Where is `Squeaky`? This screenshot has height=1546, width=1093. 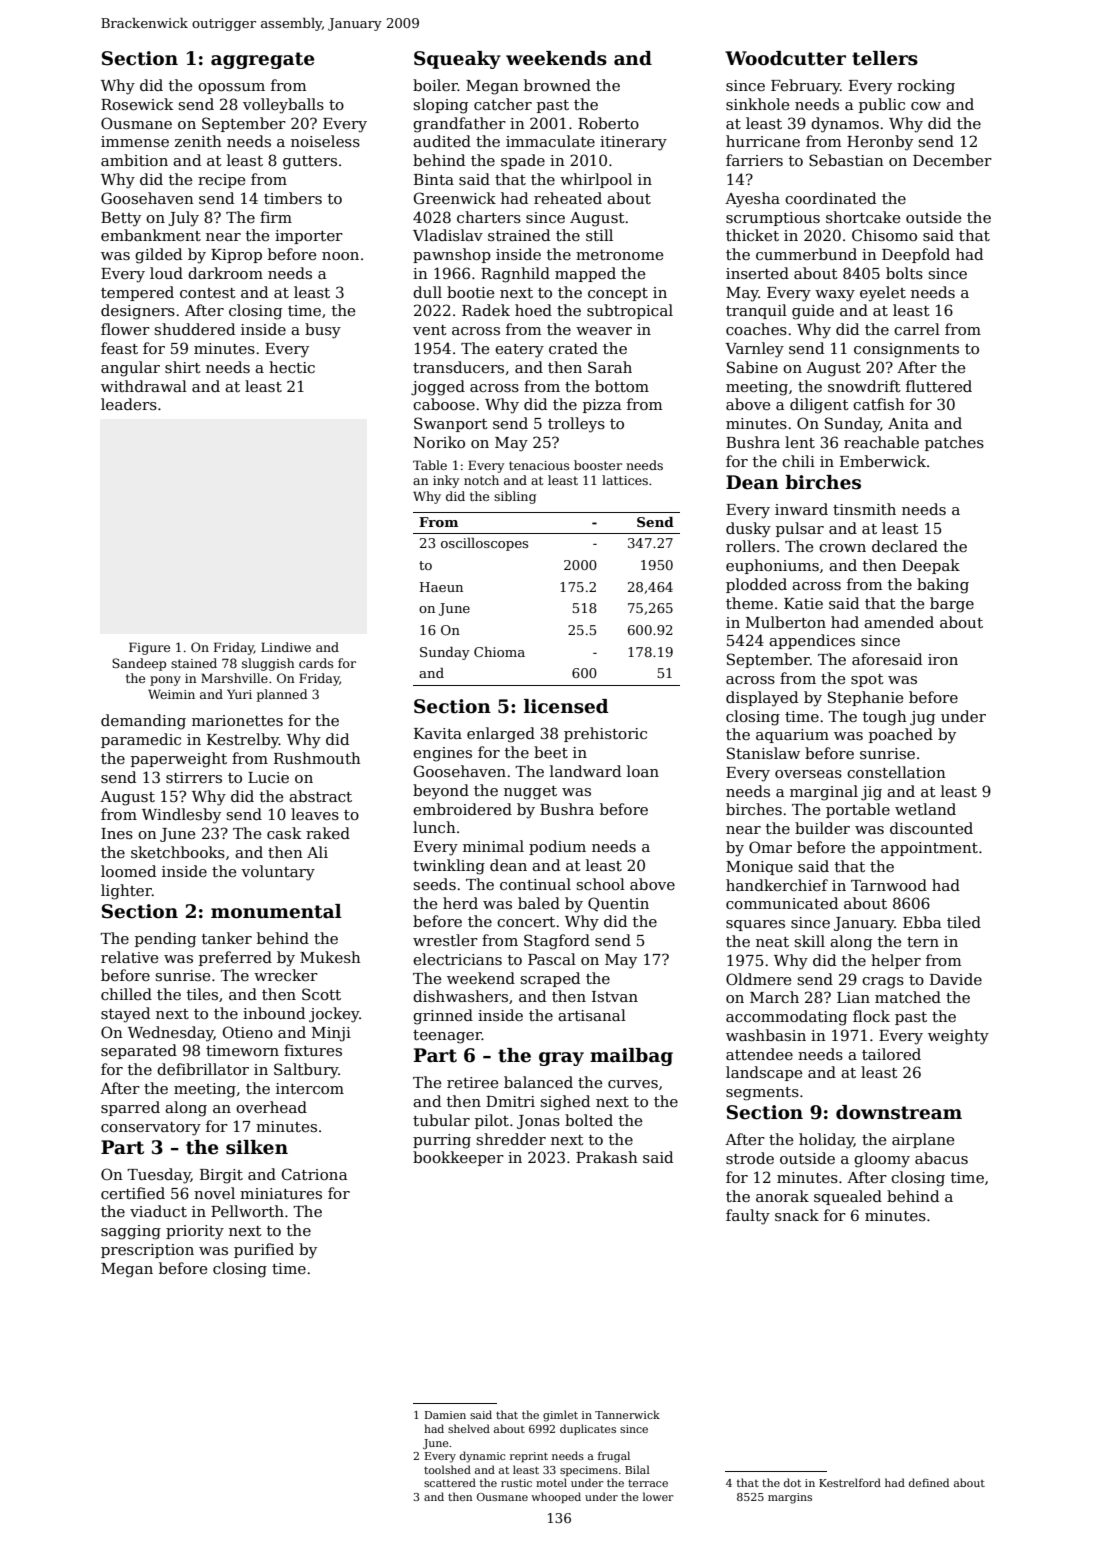 Squeaky is located at coordinates (457, 60).
